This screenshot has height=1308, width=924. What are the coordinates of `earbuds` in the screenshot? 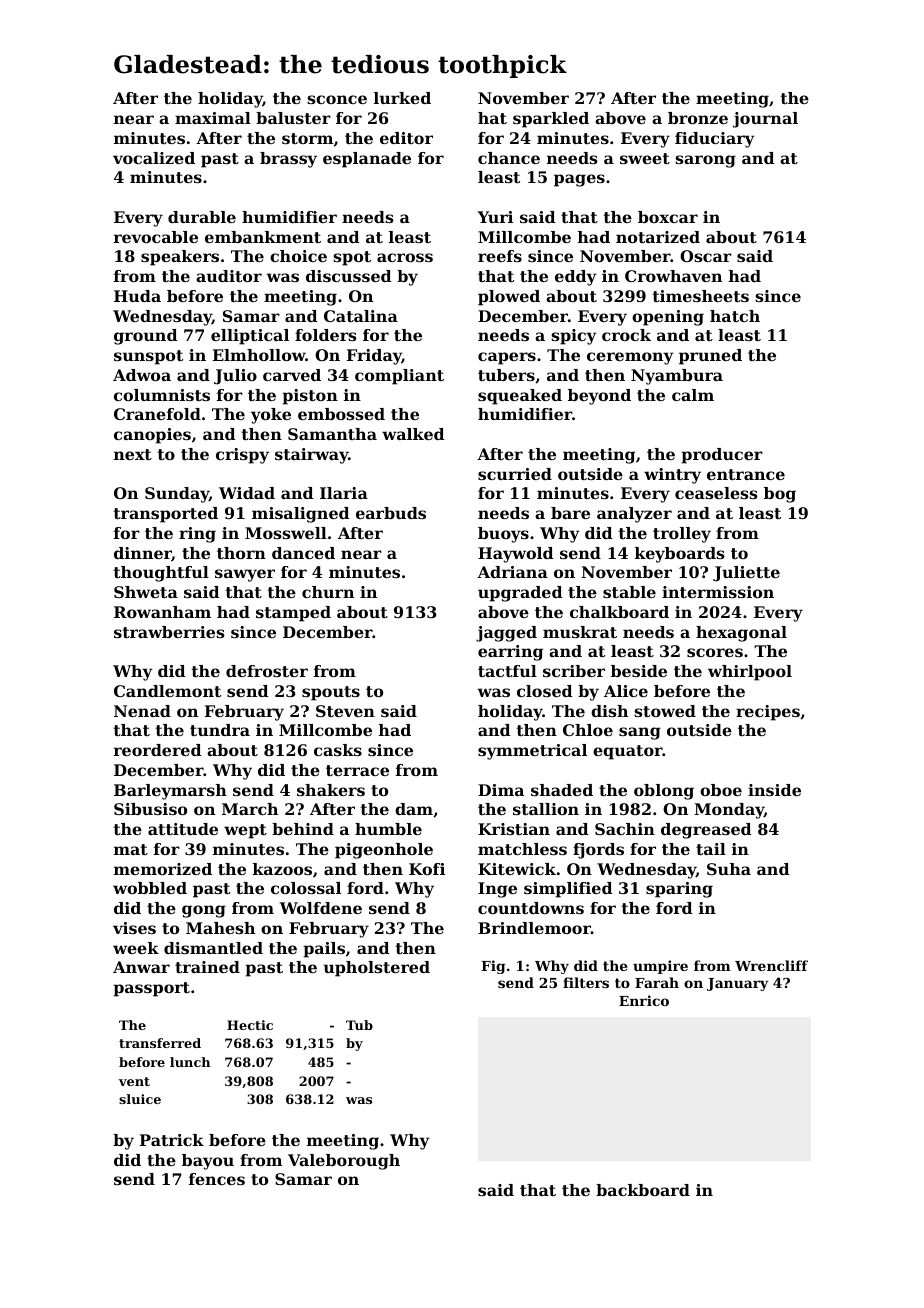 It's located at (391, 513).
